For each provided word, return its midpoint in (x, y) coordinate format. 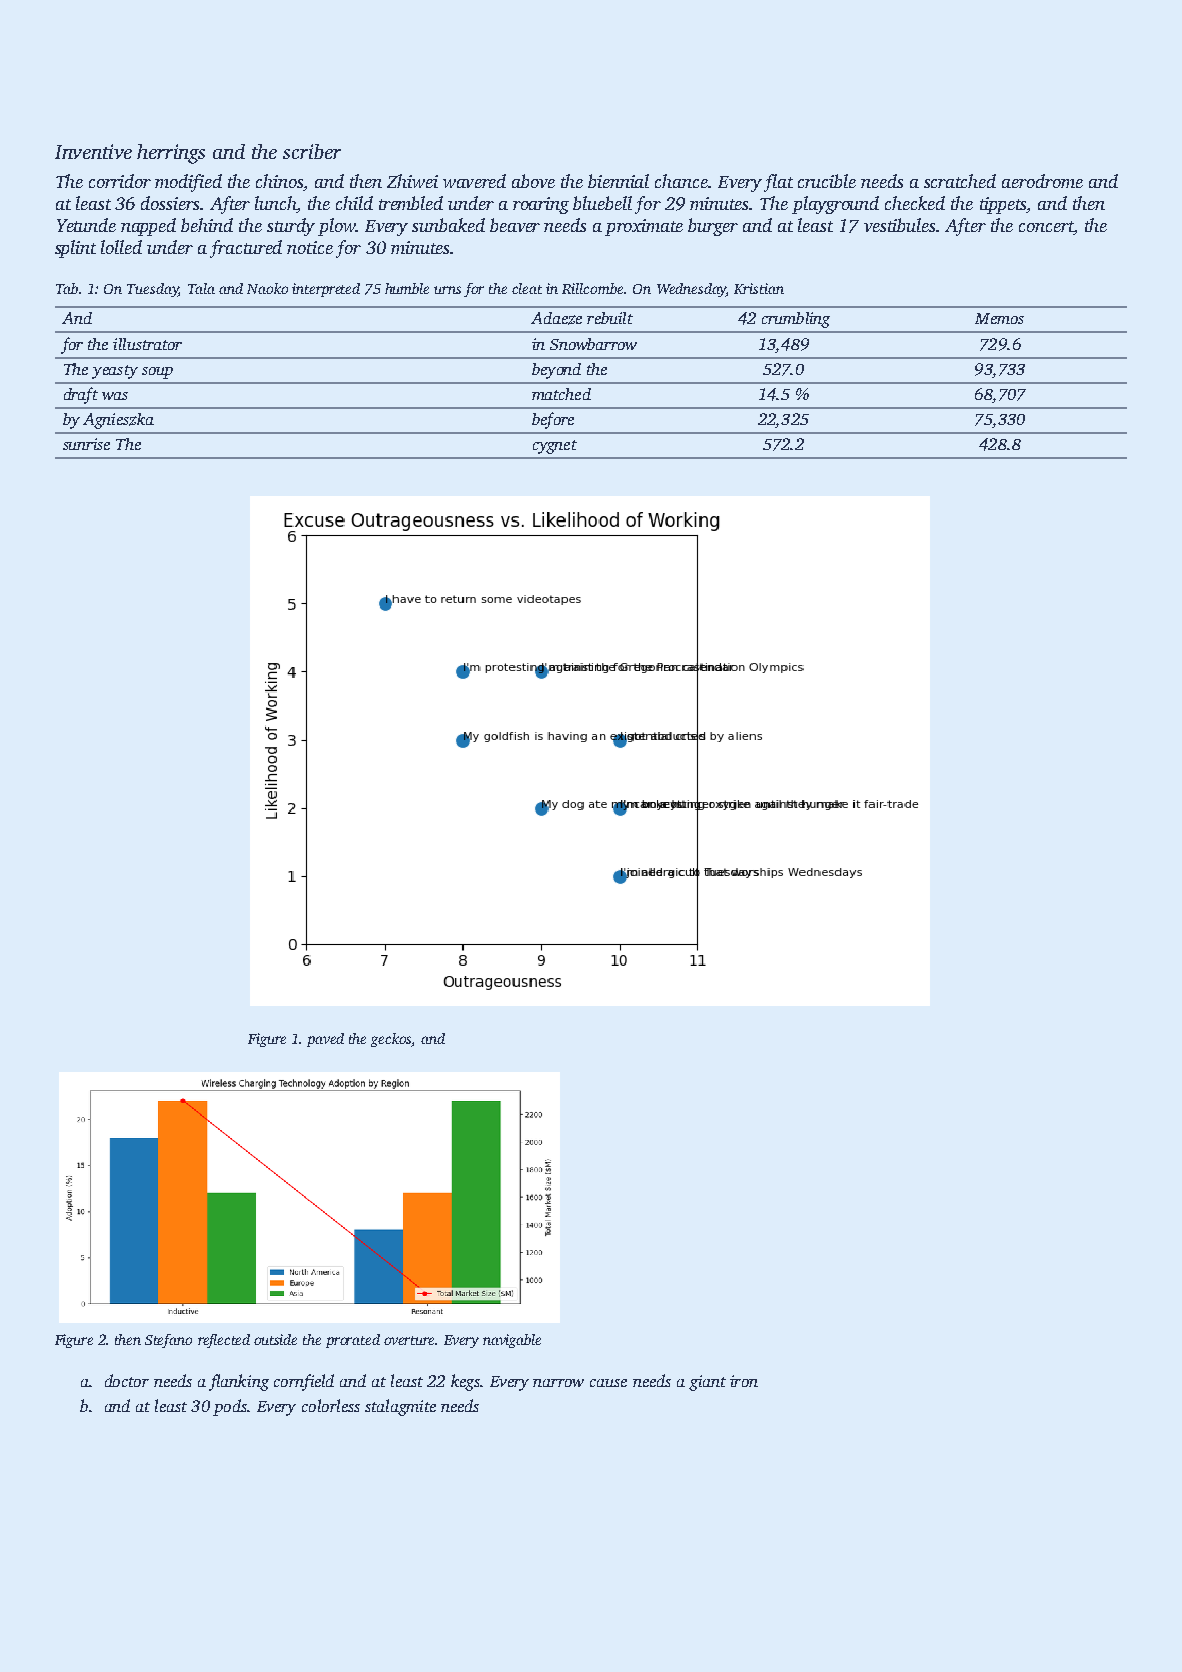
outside (275, 1339)
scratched (960, 181)
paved (325, 1040)
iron (744, 1381)
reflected (224, 1341)
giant (707, 1383)
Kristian (759, 288)
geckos (391, 1040)
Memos (999, 318)
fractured (246, 249)
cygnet (555, 447)
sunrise (86, 444)
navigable (512, 1341)
